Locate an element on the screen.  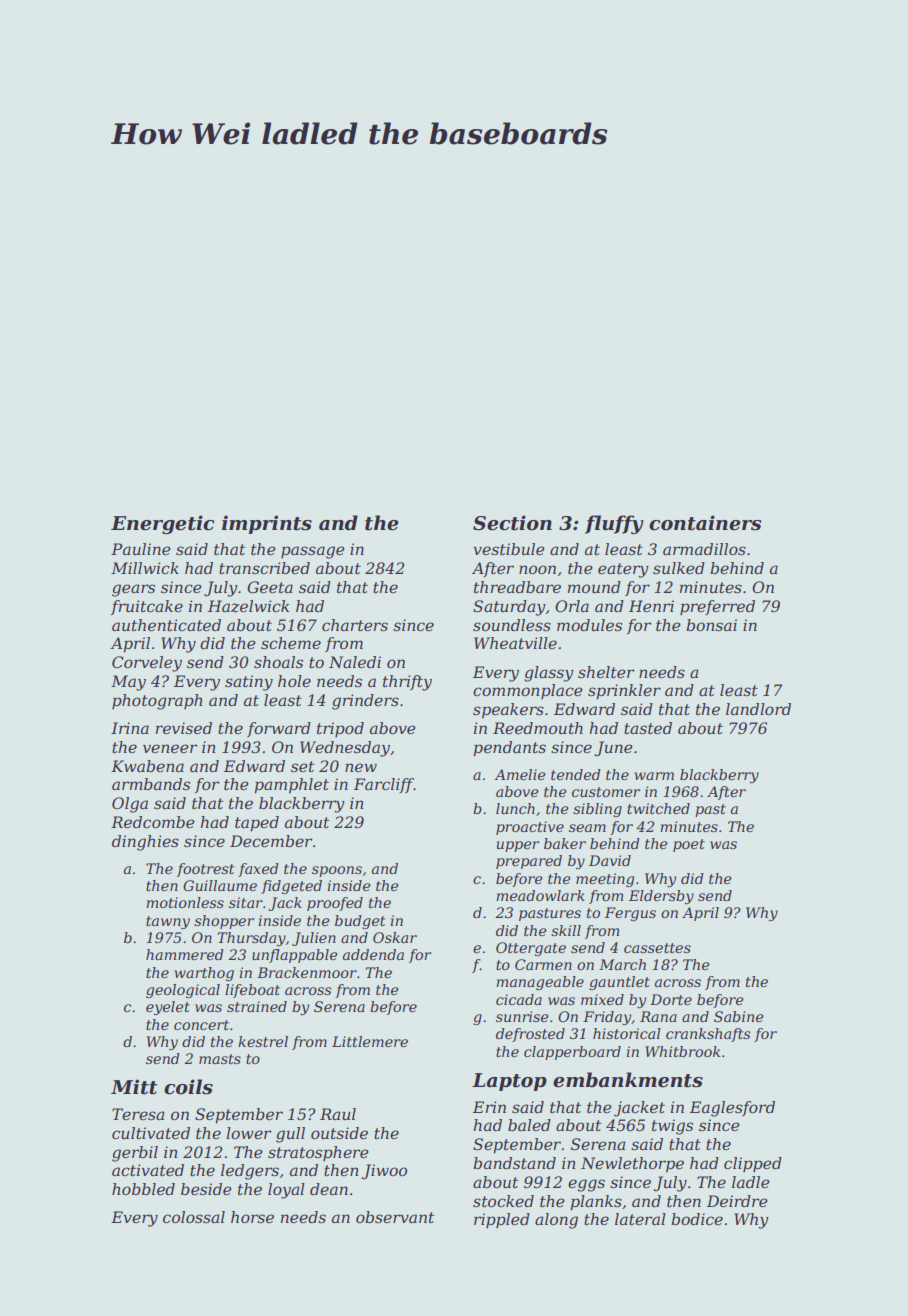
poet is located at coordinates (689, 845).
